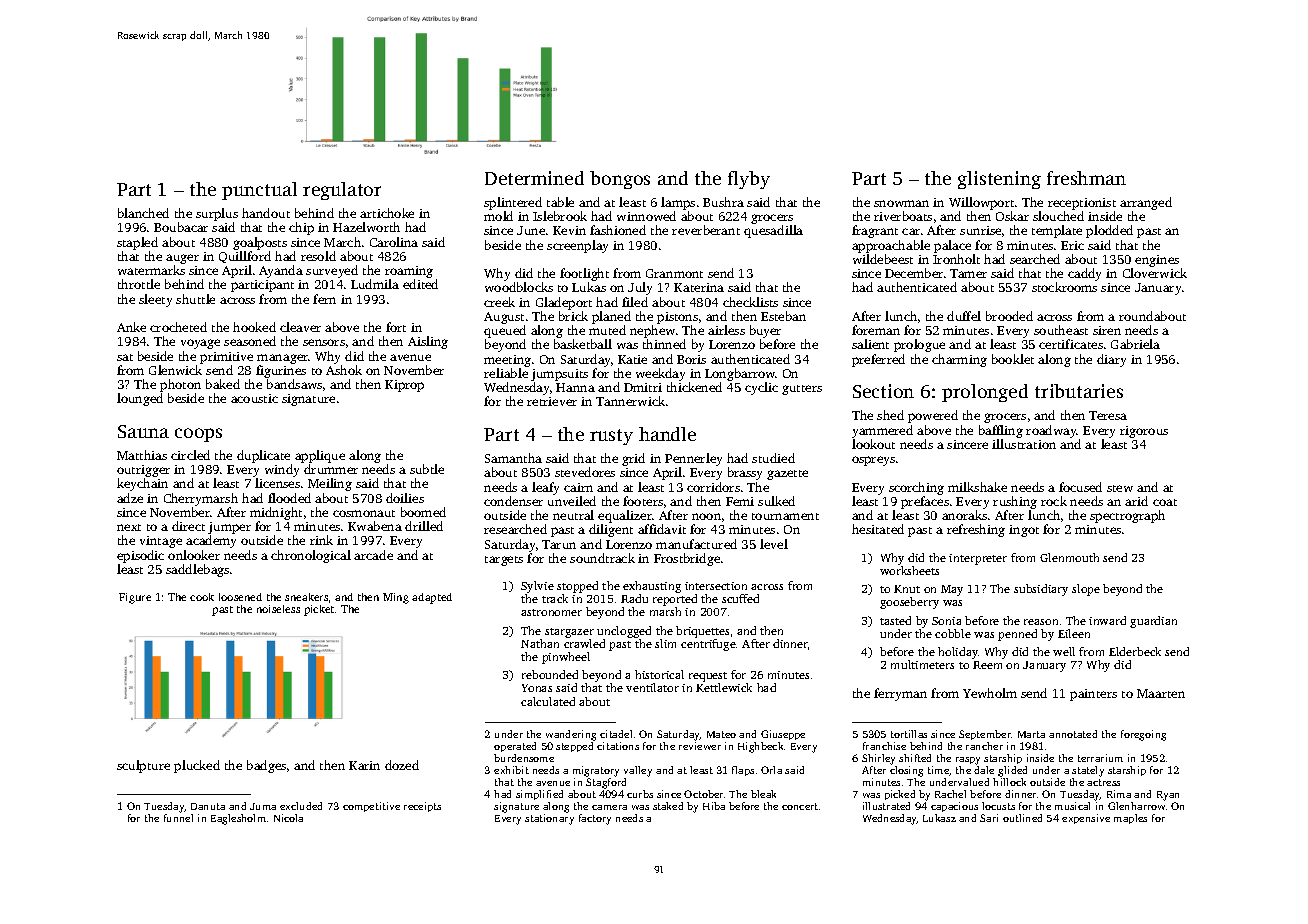 This page has width=1308, height=924. What do you see at coordinates (919, 345) in the page?
I see `prologue` at bounding box center [919, 345].
